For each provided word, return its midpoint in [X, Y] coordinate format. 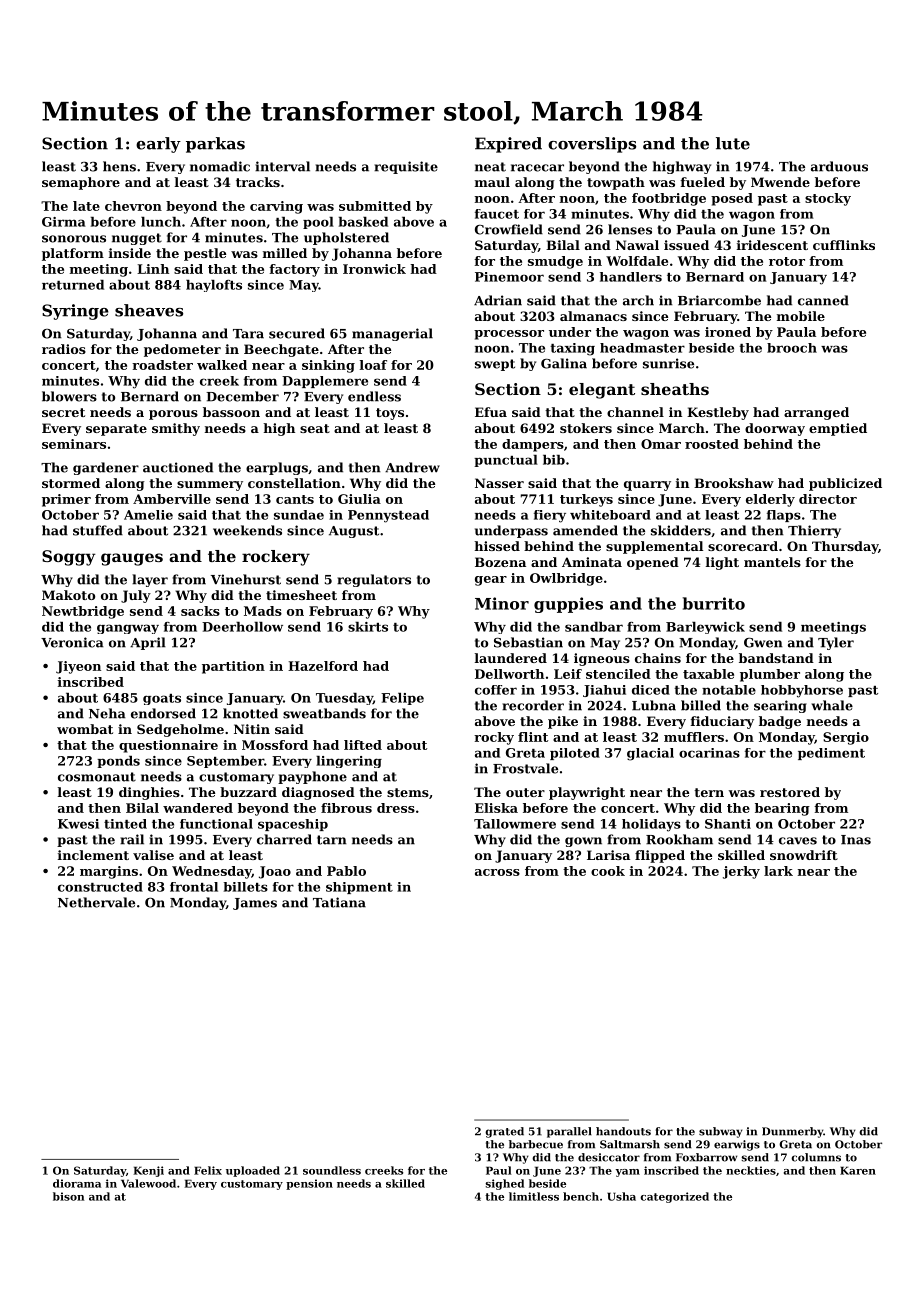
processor [509, 335]
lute [733, 143]
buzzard [248, 792]
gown [583, 842]
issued [686, 245]
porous [173, 415]
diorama [77, 1183]
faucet [497, 214]
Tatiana [339, 902]
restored [790, 792]
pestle [205, 254]
